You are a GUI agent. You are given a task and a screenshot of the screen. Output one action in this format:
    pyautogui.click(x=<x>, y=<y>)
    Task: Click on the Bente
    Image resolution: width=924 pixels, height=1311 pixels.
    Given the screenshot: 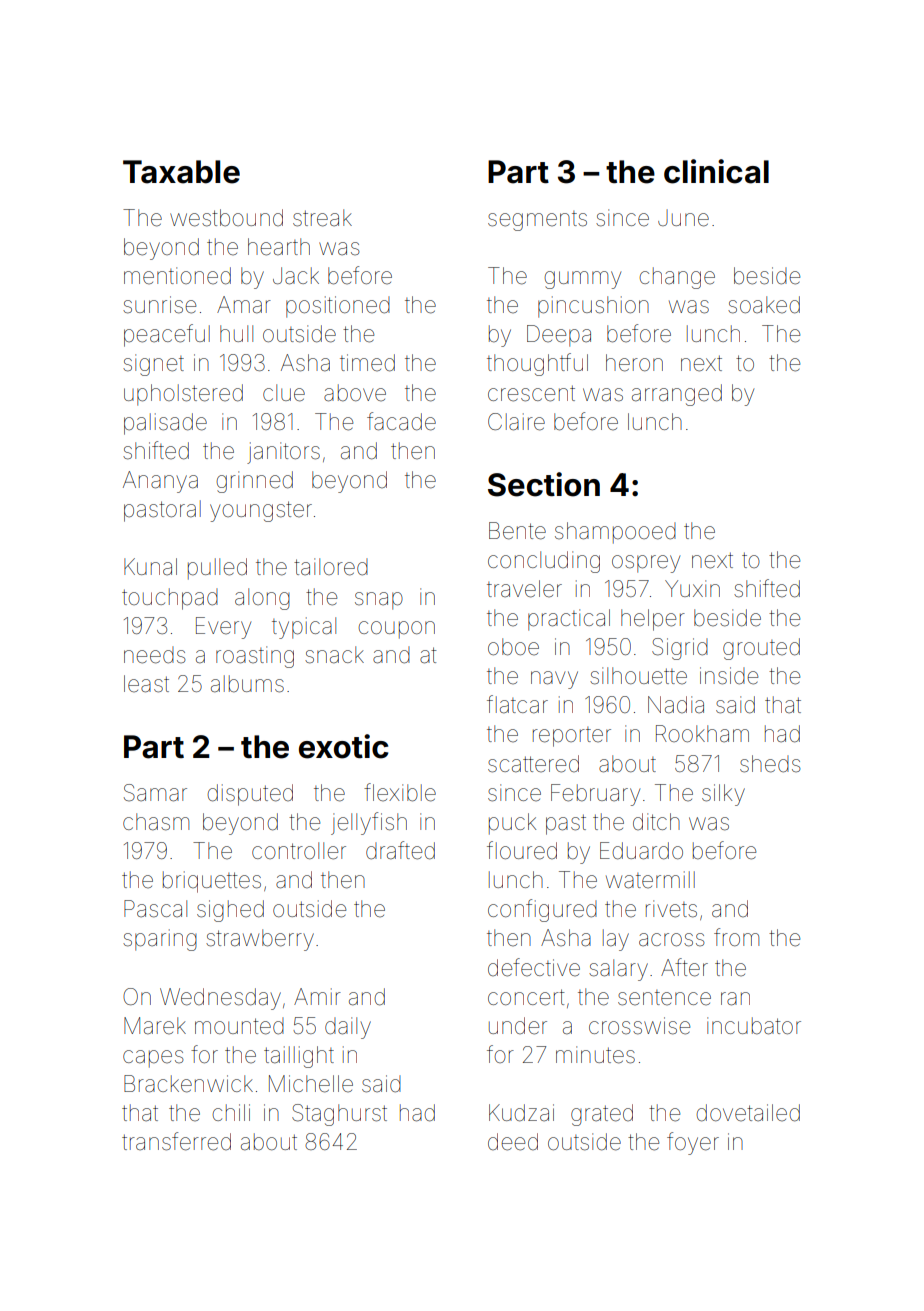 What is the action you would take?
    pyautogui.click(x=517, y=531)
